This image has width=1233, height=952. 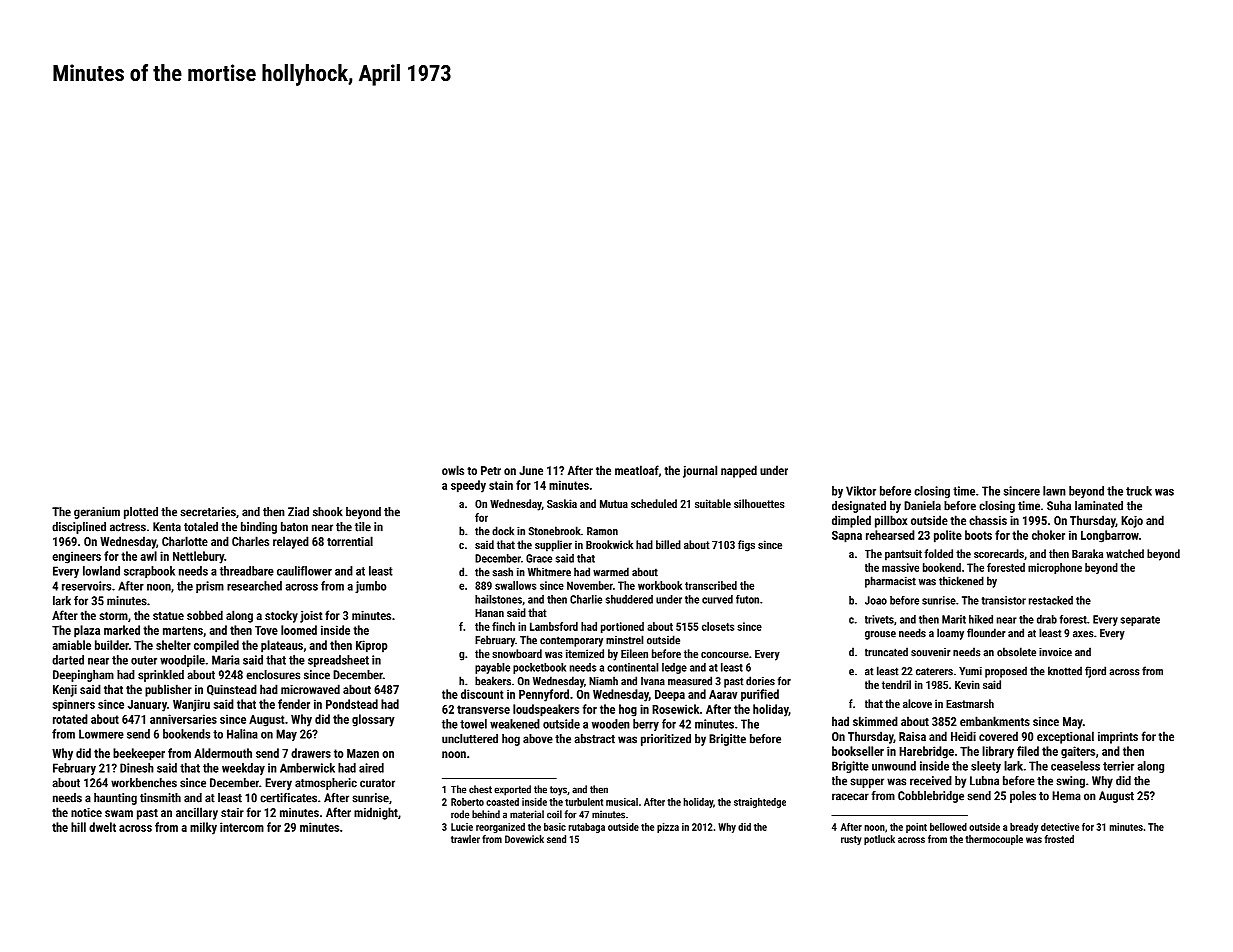 What do you see at coordinates (242, 827) in the image?
I see `intercom` at bounding box center [242, 827].
